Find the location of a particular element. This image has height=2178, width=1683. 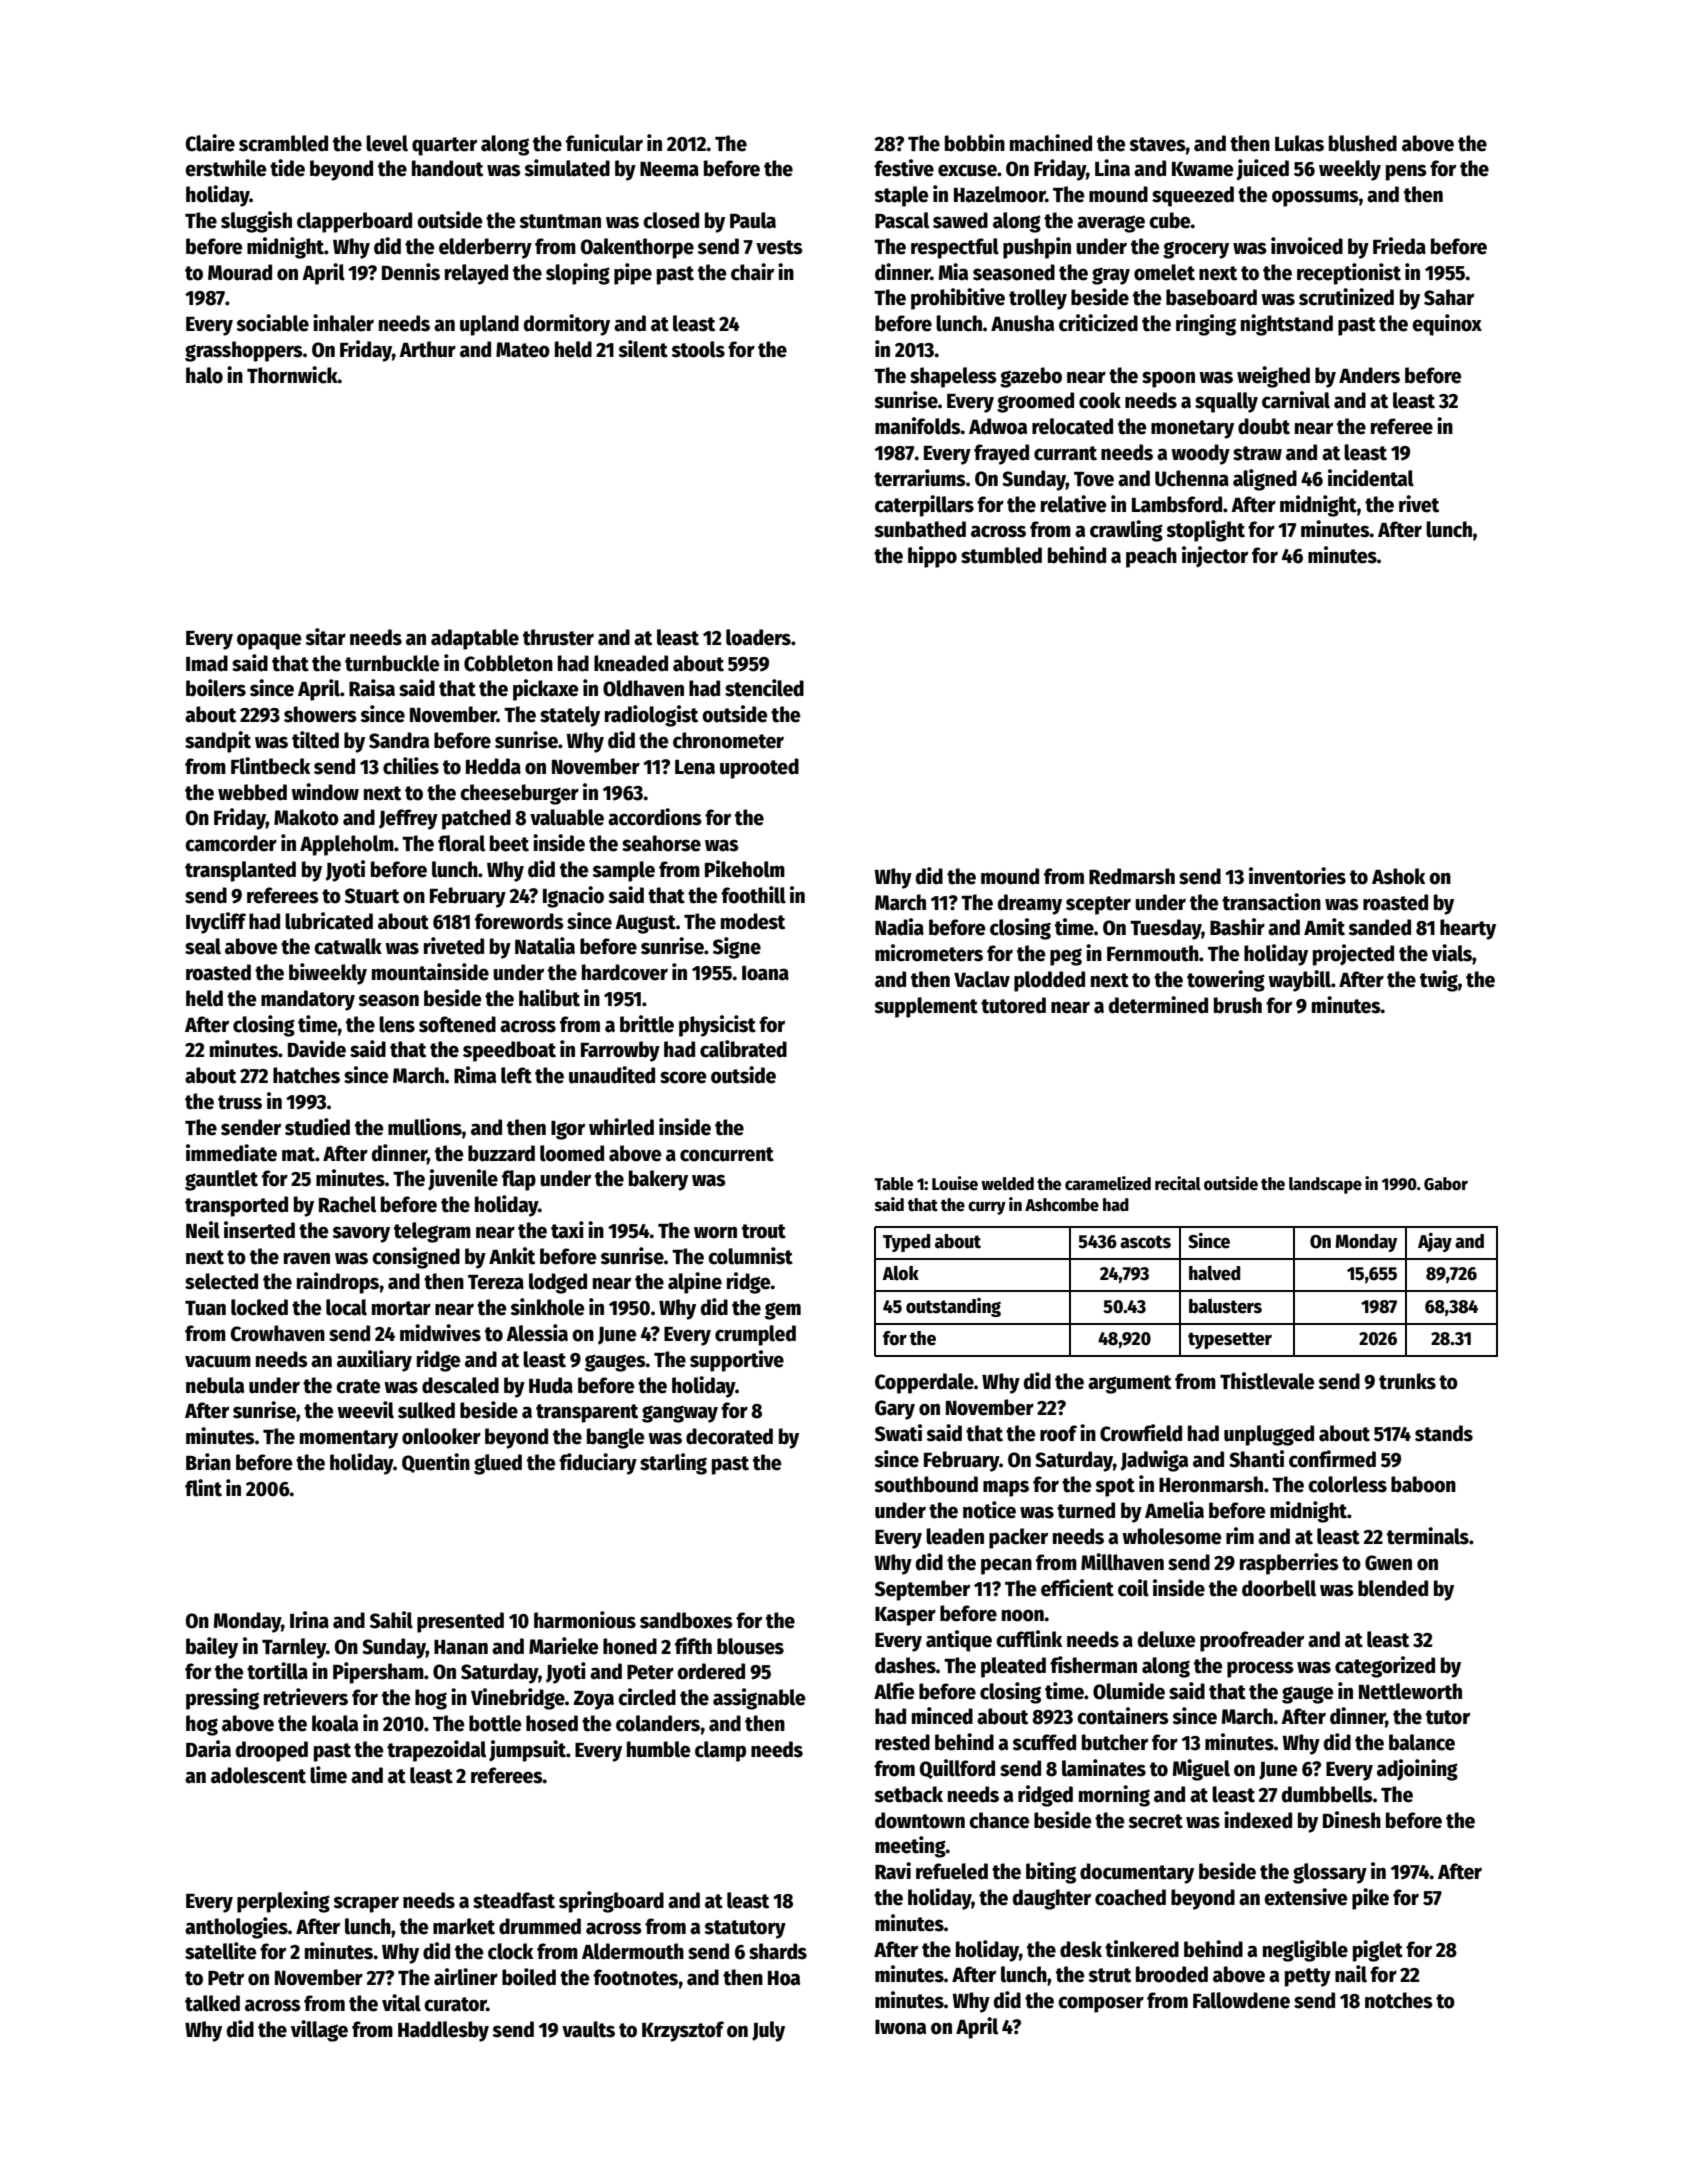

Thistlevale is located at coordinates (1267, 1381).
